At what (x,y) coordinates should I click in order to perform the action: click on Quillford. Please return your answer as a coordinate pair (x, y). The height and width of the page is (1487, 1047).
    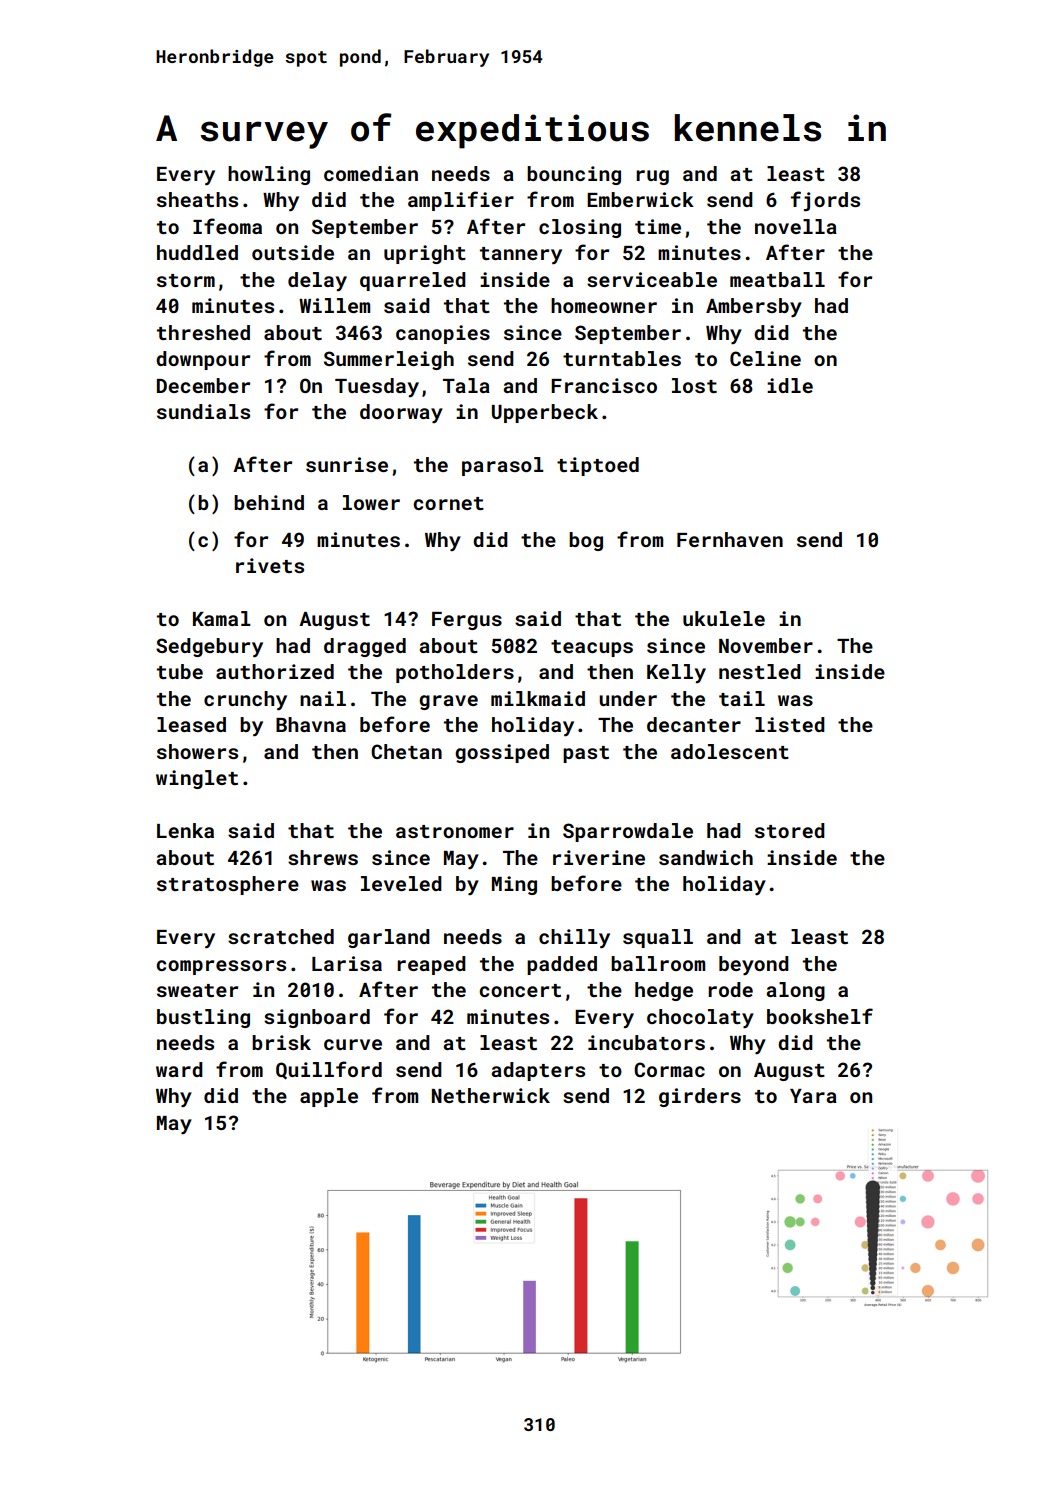
    Looking at the image, I should click on (329, 1070).
